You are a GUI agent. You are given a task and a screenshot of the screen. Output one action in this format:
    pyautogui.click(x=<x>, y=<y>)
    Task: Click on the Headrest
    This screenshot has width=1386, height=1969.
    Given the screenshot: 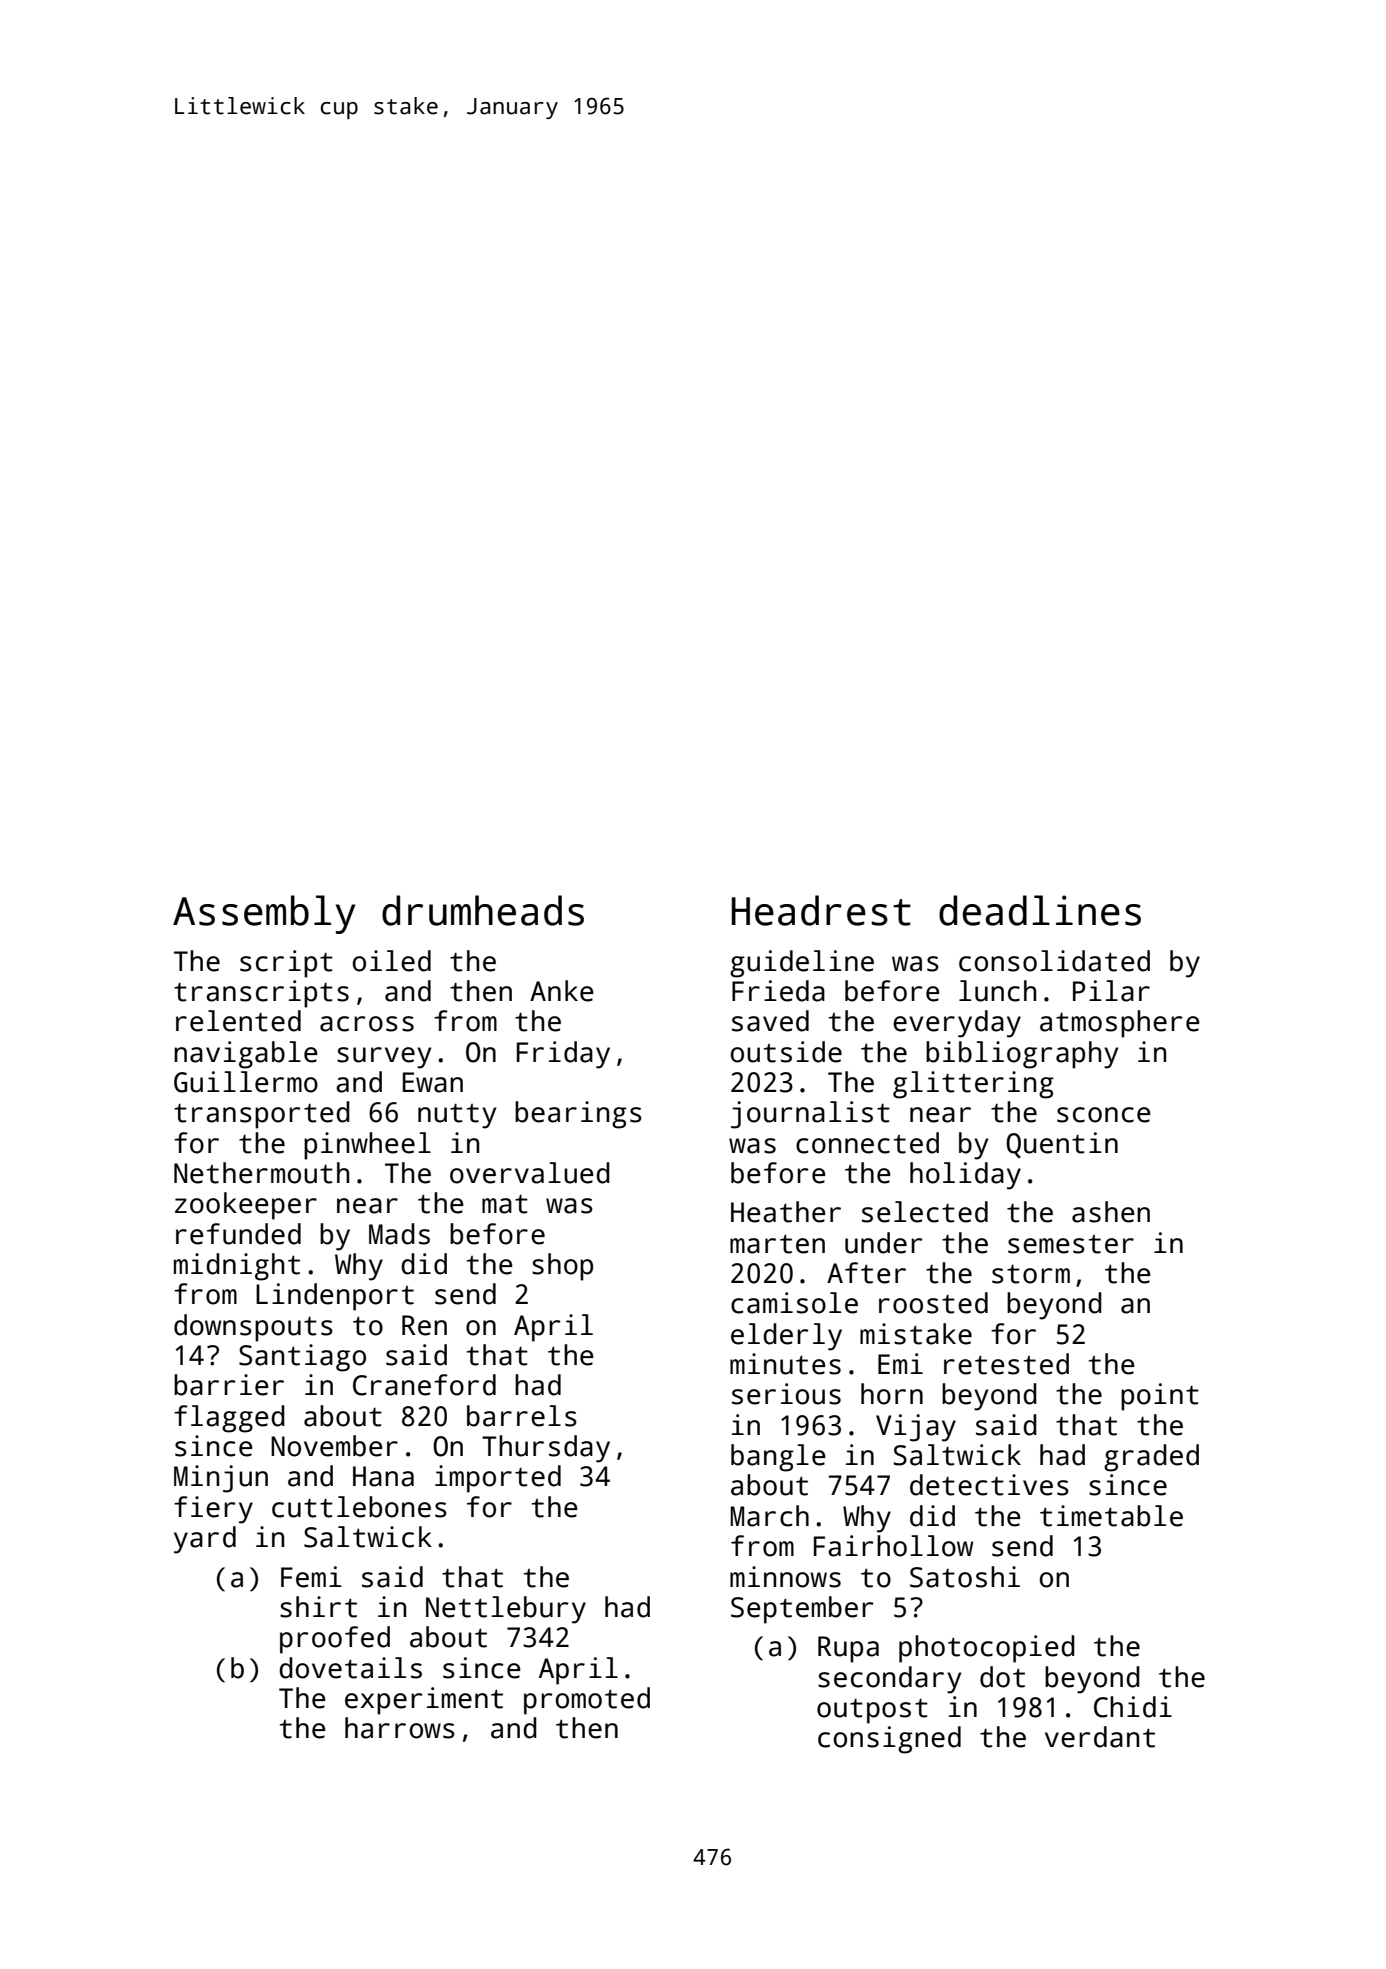 What is the action you would take?
    pyautogui.click(x=821, y=910)
